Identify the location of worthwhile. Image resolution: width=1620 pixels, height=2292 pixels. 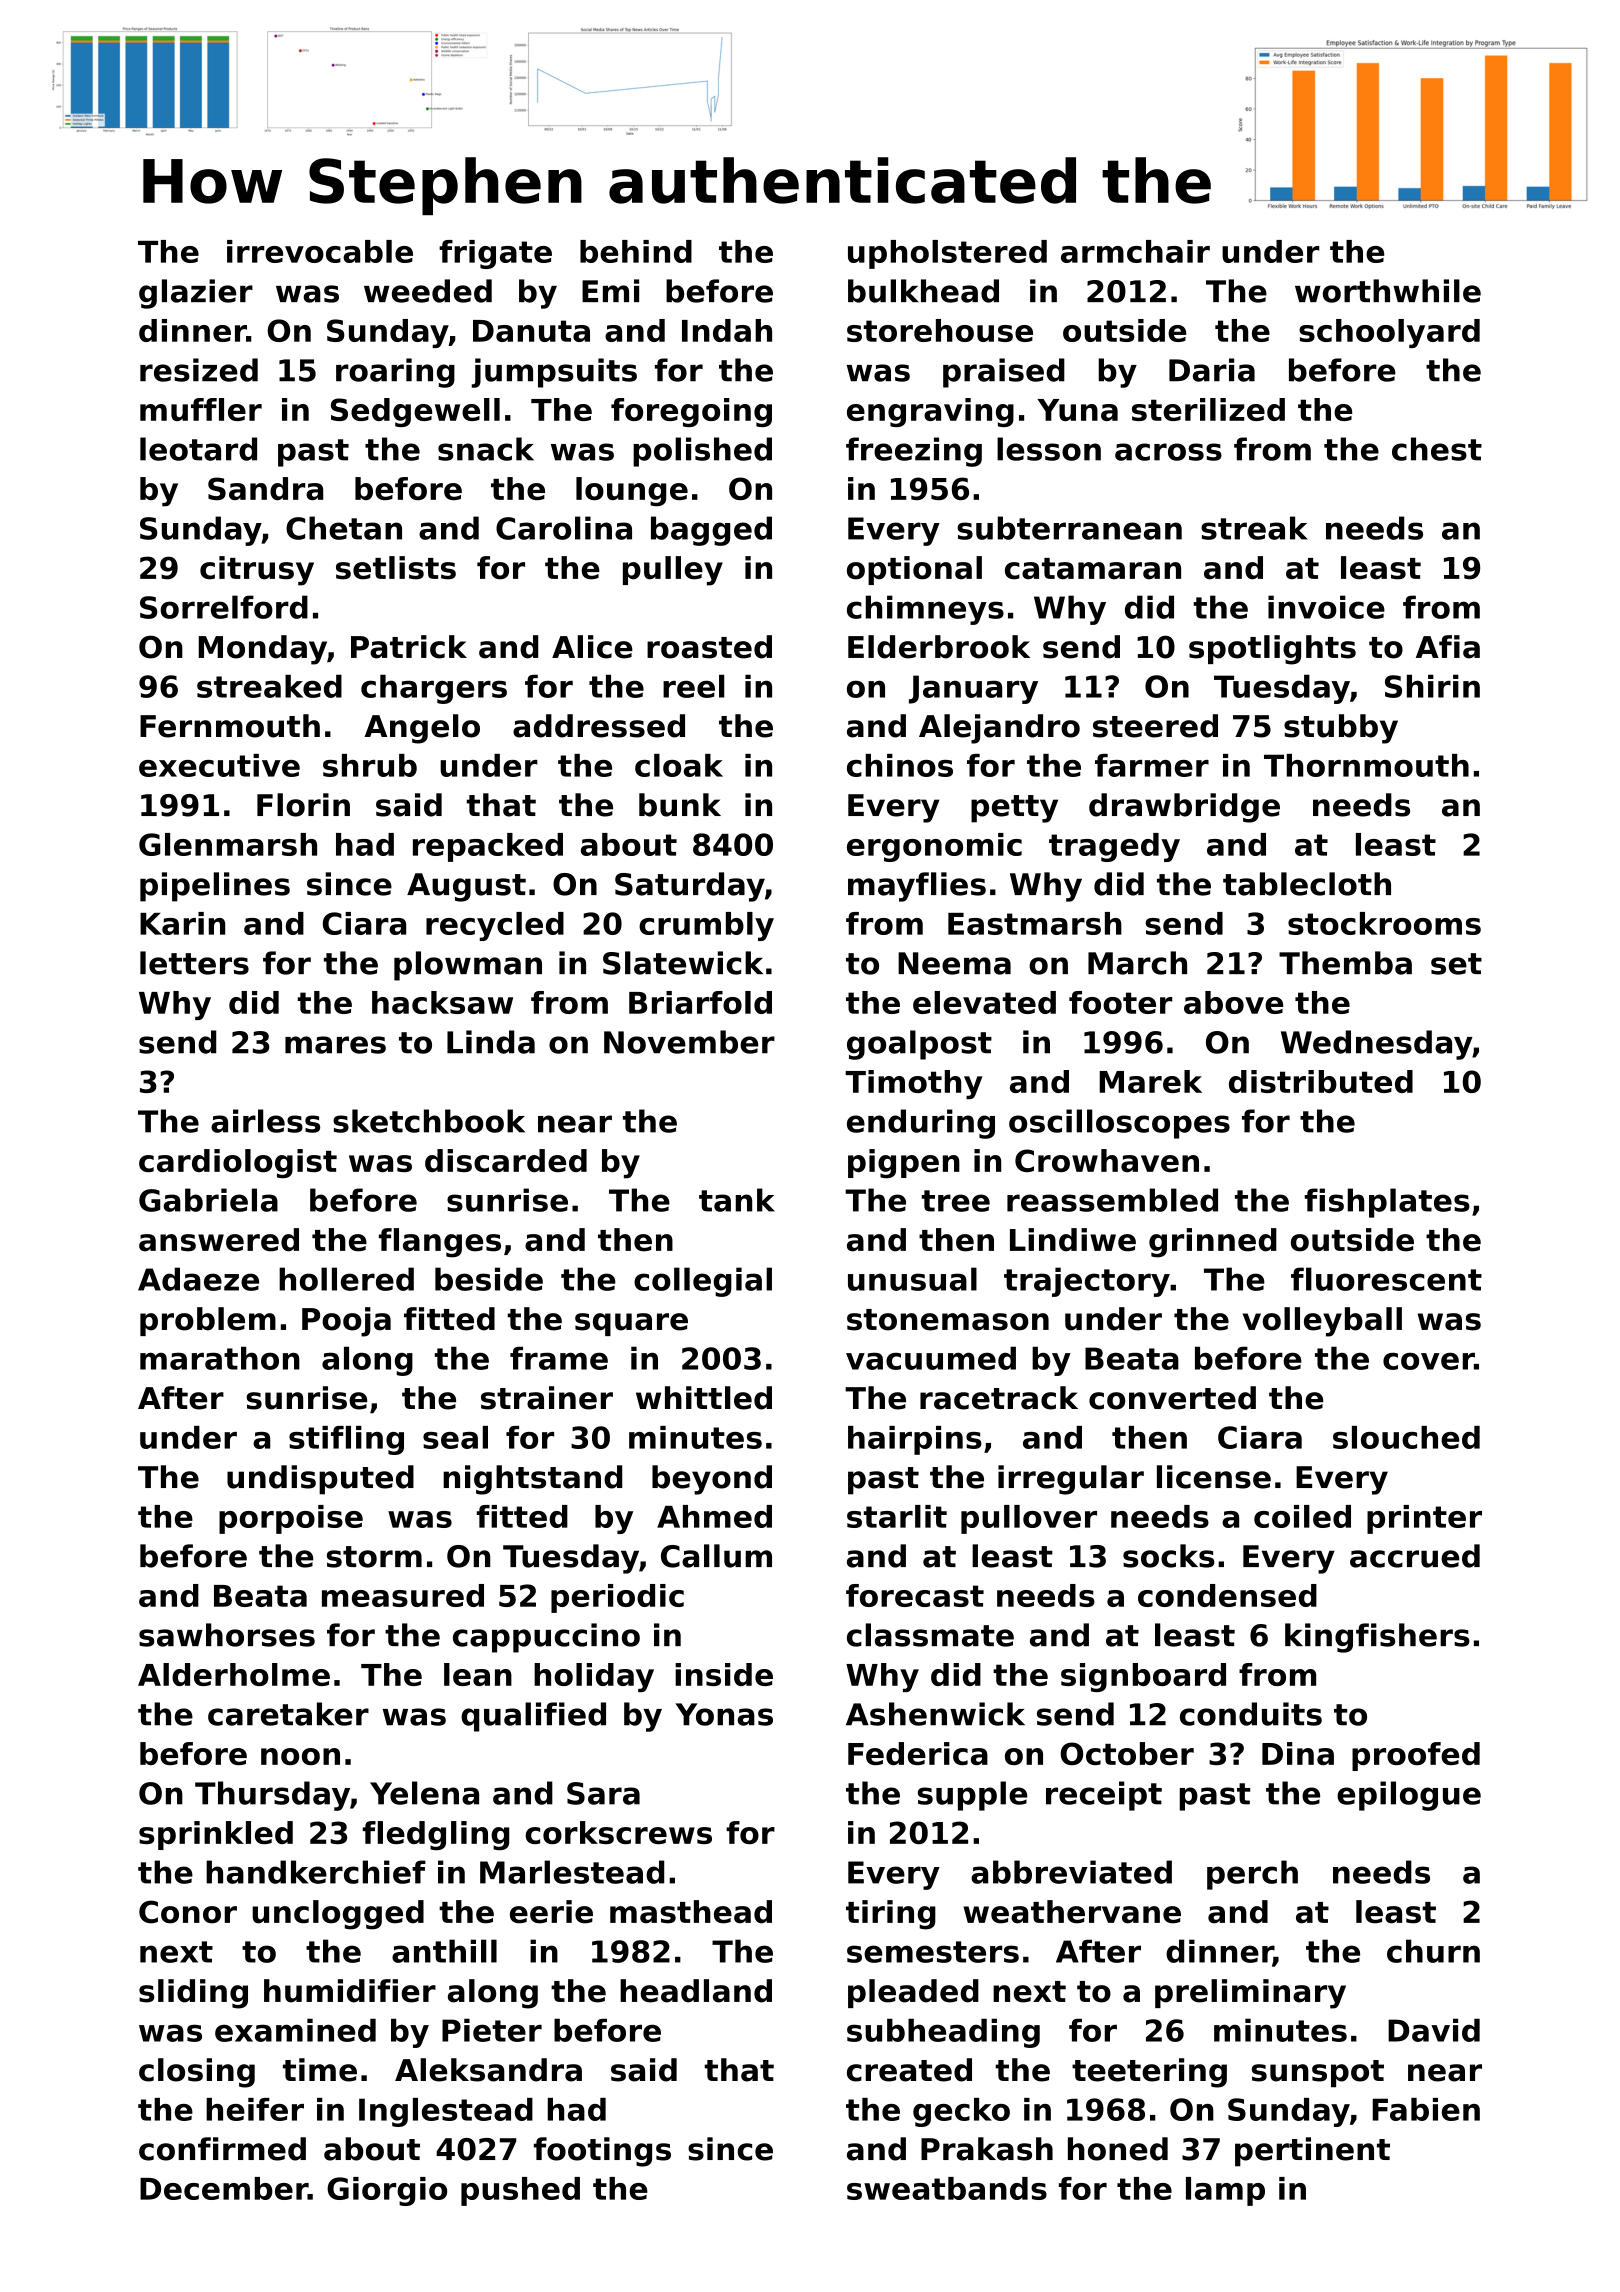
(1388, 291).
